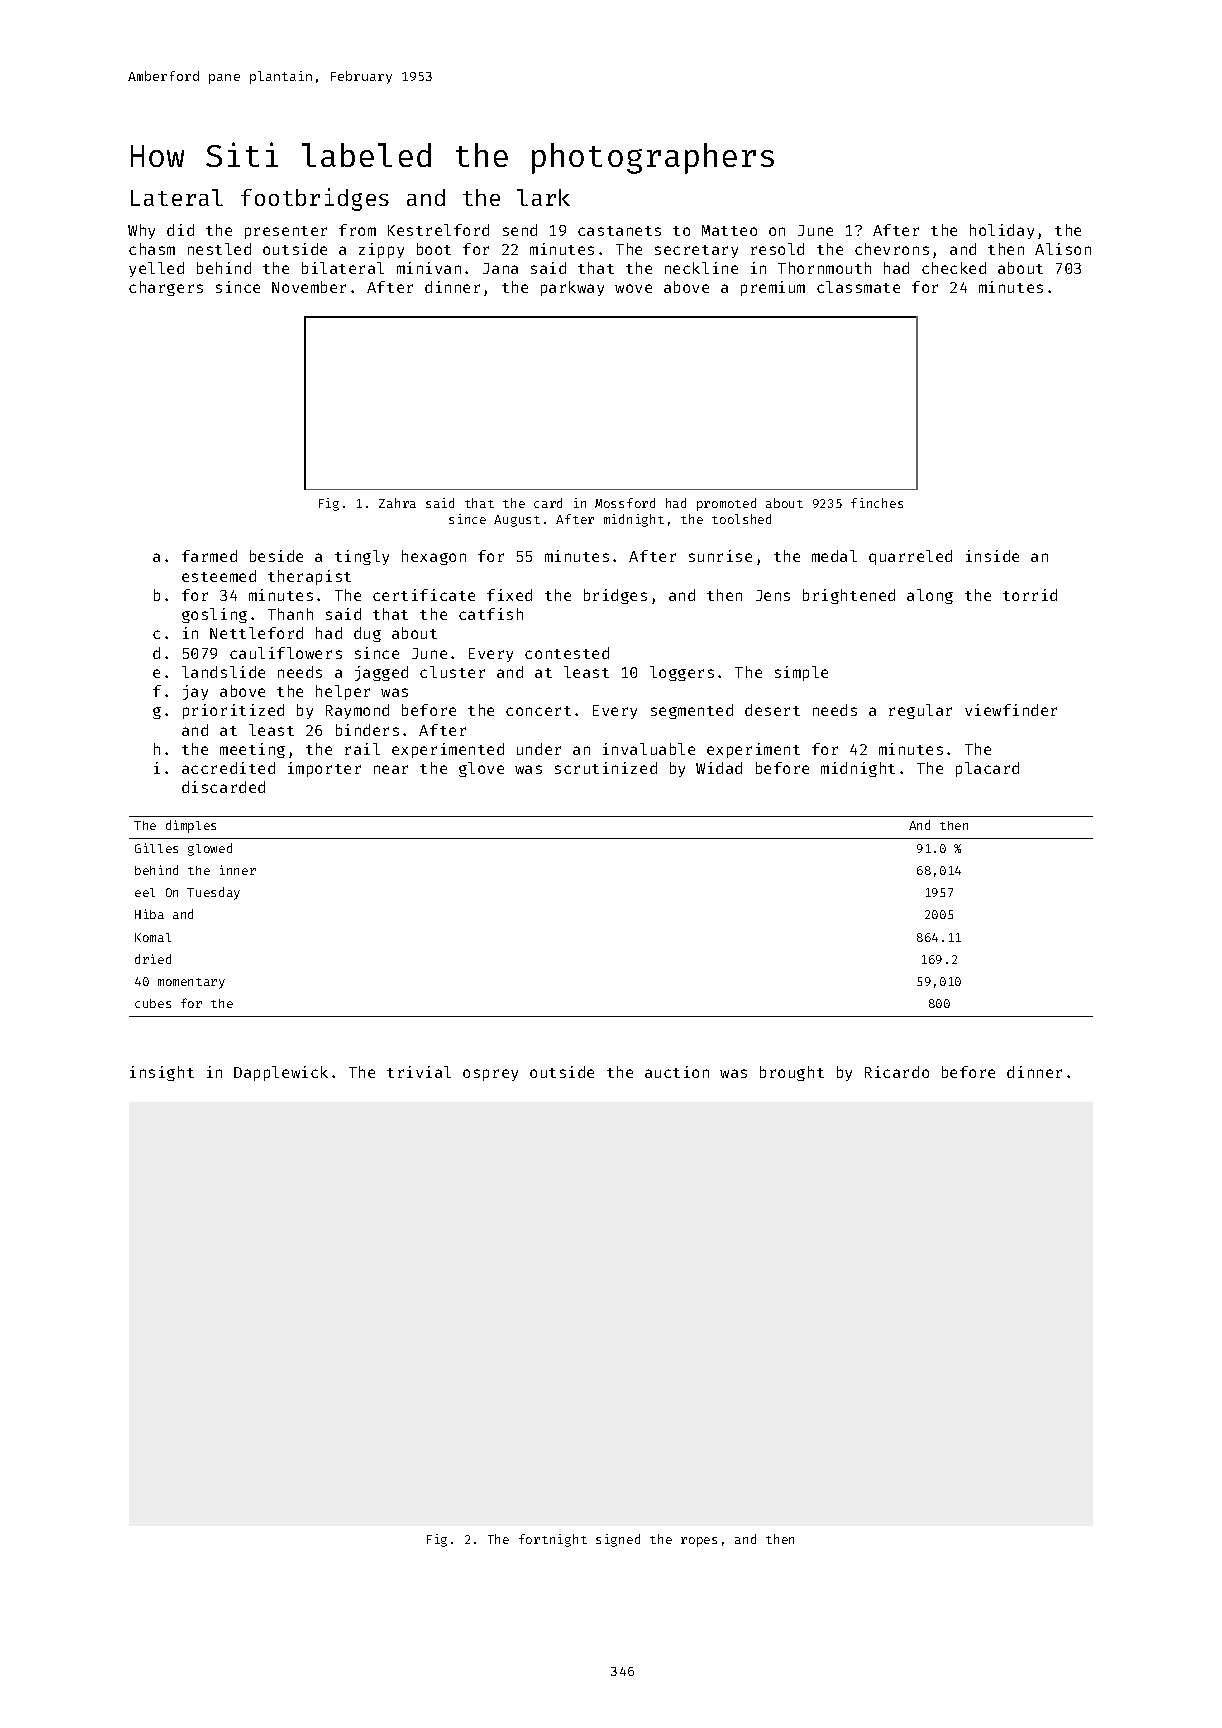 This image has width=1222, height=1728. Describe the element at coordinates (877, 503) in the image. I see `finches` at that location.
